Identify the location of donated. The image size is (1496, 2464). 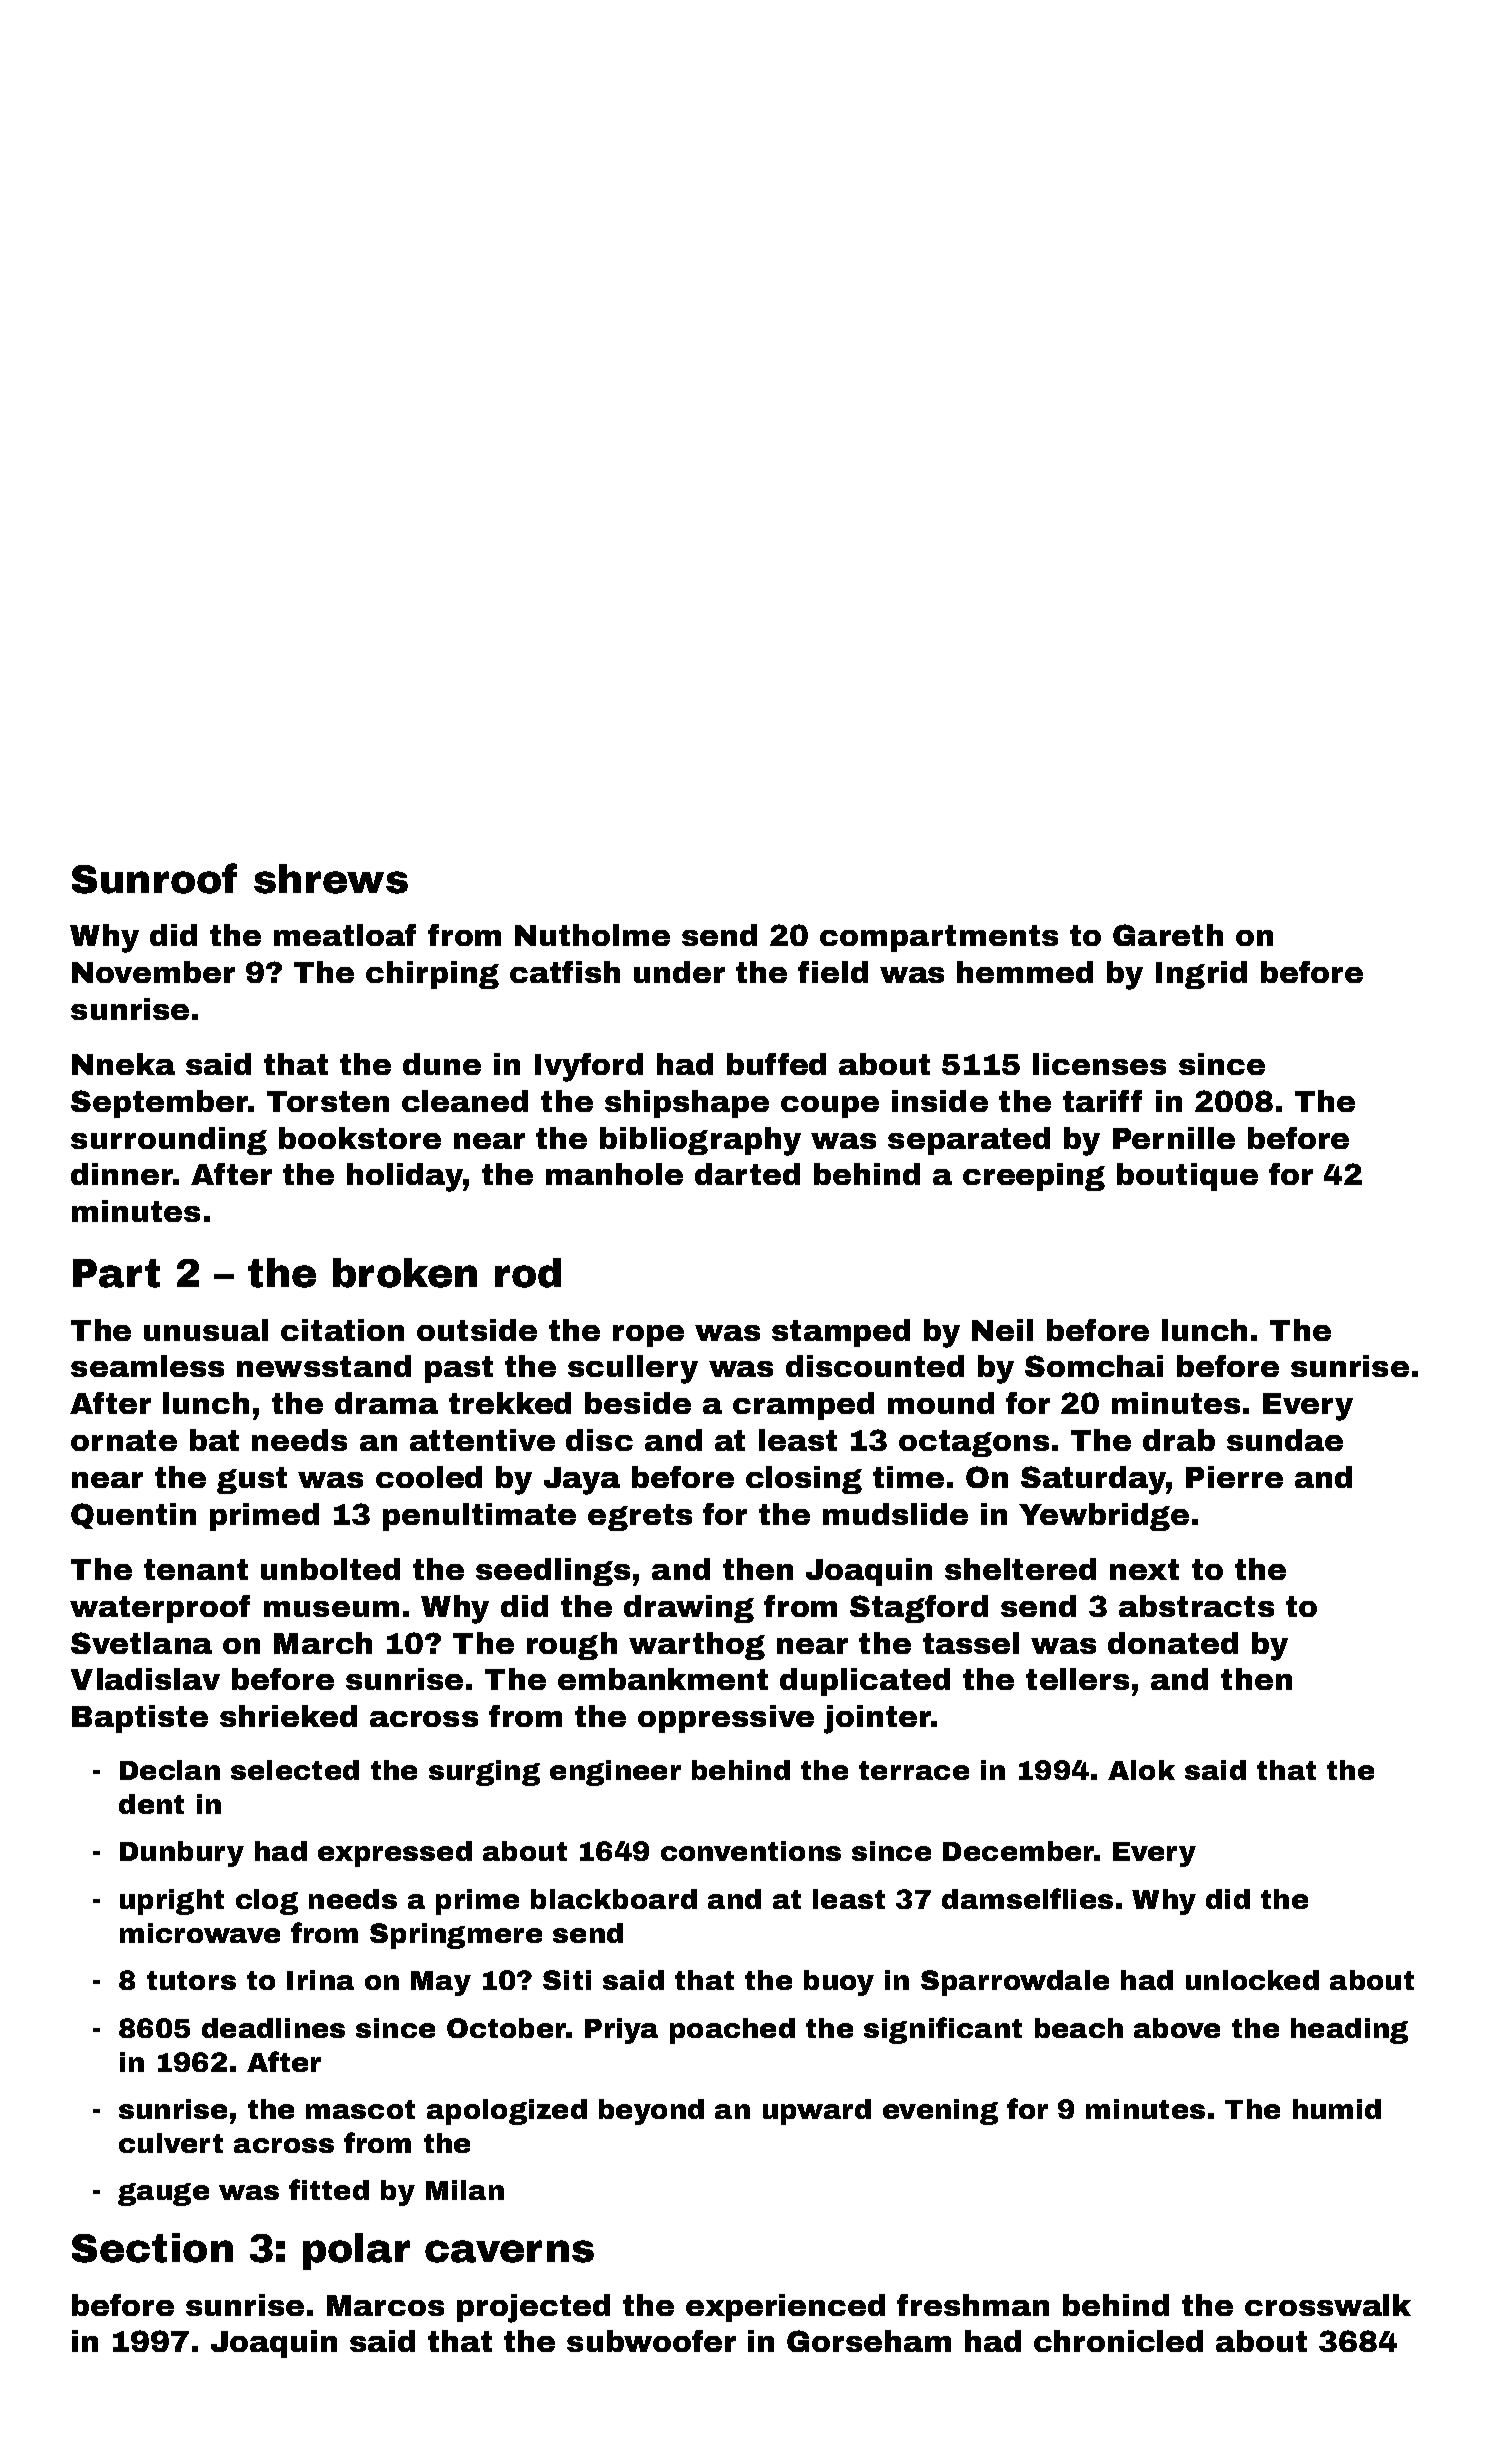
(1173, 1643).
